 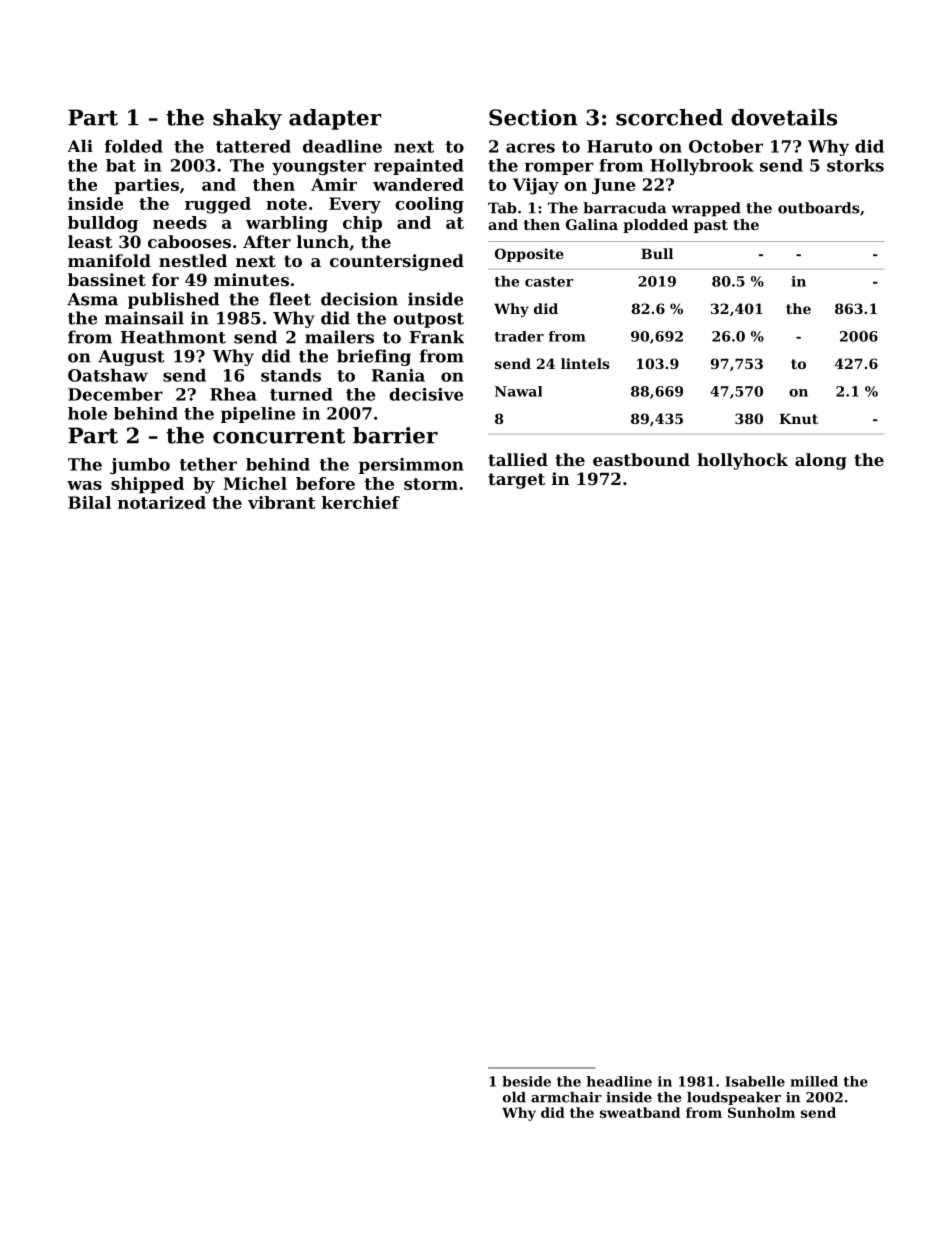 What do you see at coordinates (361, 502) in the image?
I see `kerchief` at bounding box center [361, 502].
